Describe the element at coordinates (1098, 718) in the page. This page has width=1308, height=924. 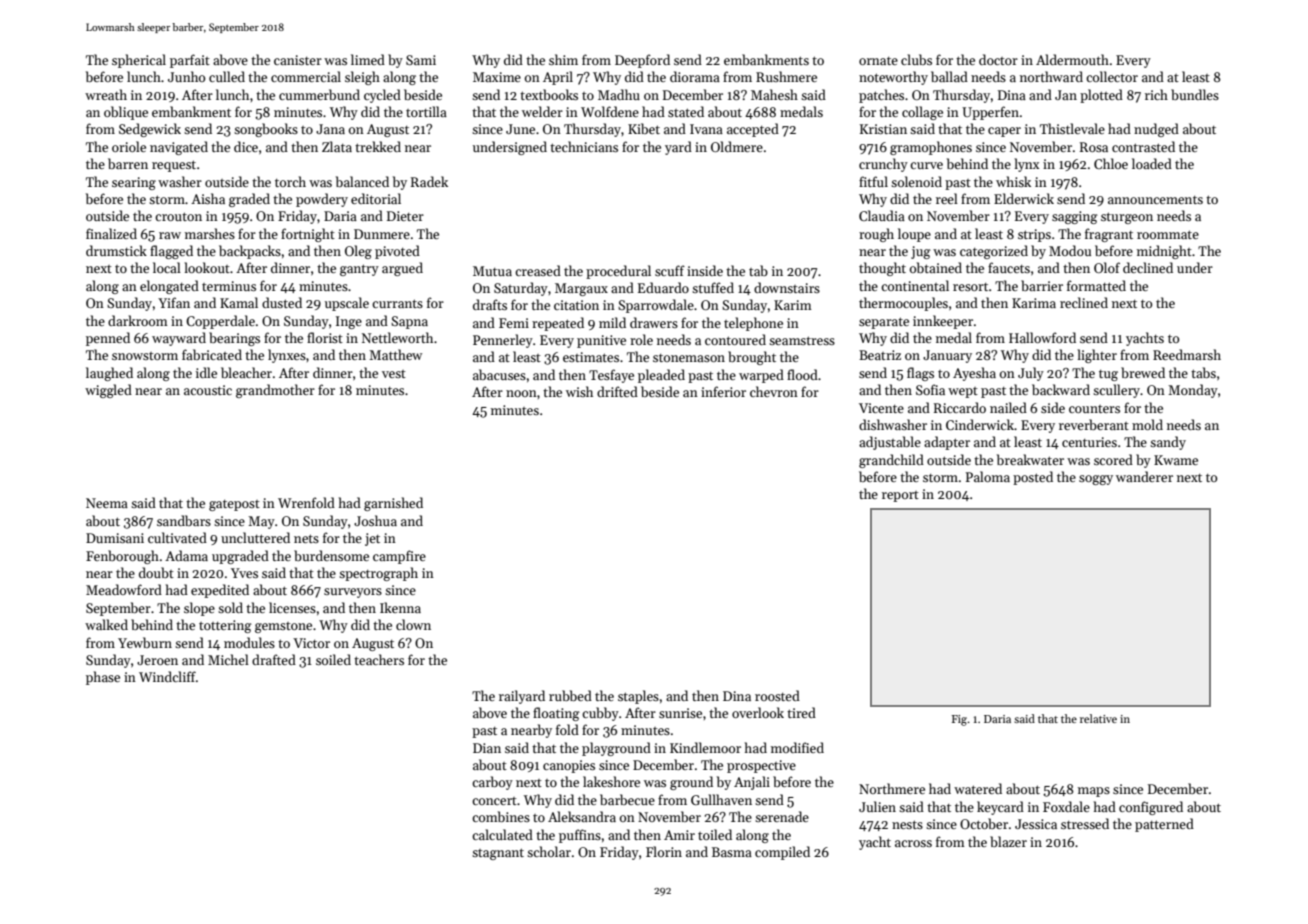
I see `relative` at that location.
